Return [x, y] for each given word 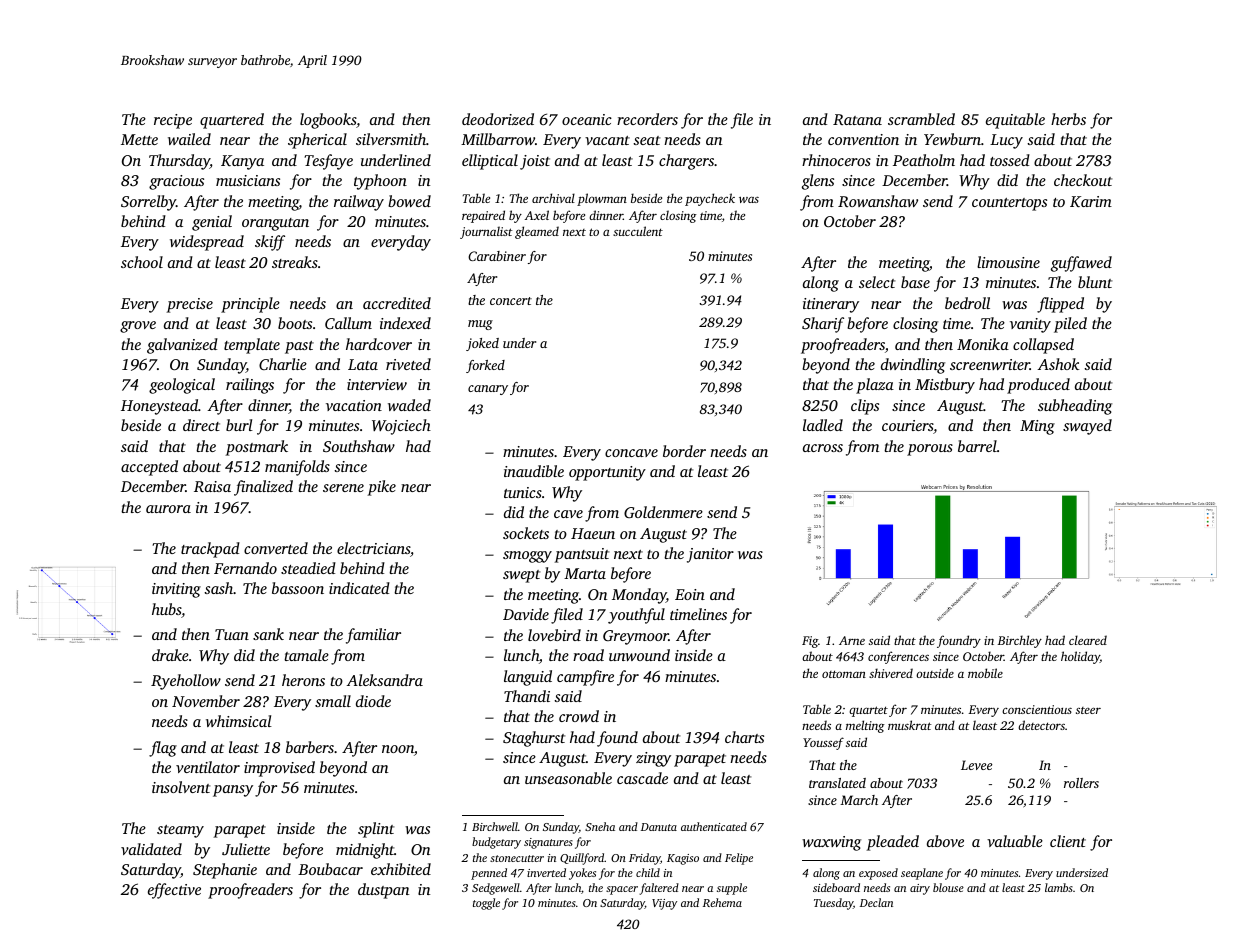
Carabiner [497, 256]
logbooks [328, 121]
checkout [1083, 180]
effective [174, 891]
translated [837, 783]
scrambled [921, 119]
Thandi [527, 696]
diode [373, 701]
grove [138, 327]
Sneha [600, 826]
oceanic [587, 119]
